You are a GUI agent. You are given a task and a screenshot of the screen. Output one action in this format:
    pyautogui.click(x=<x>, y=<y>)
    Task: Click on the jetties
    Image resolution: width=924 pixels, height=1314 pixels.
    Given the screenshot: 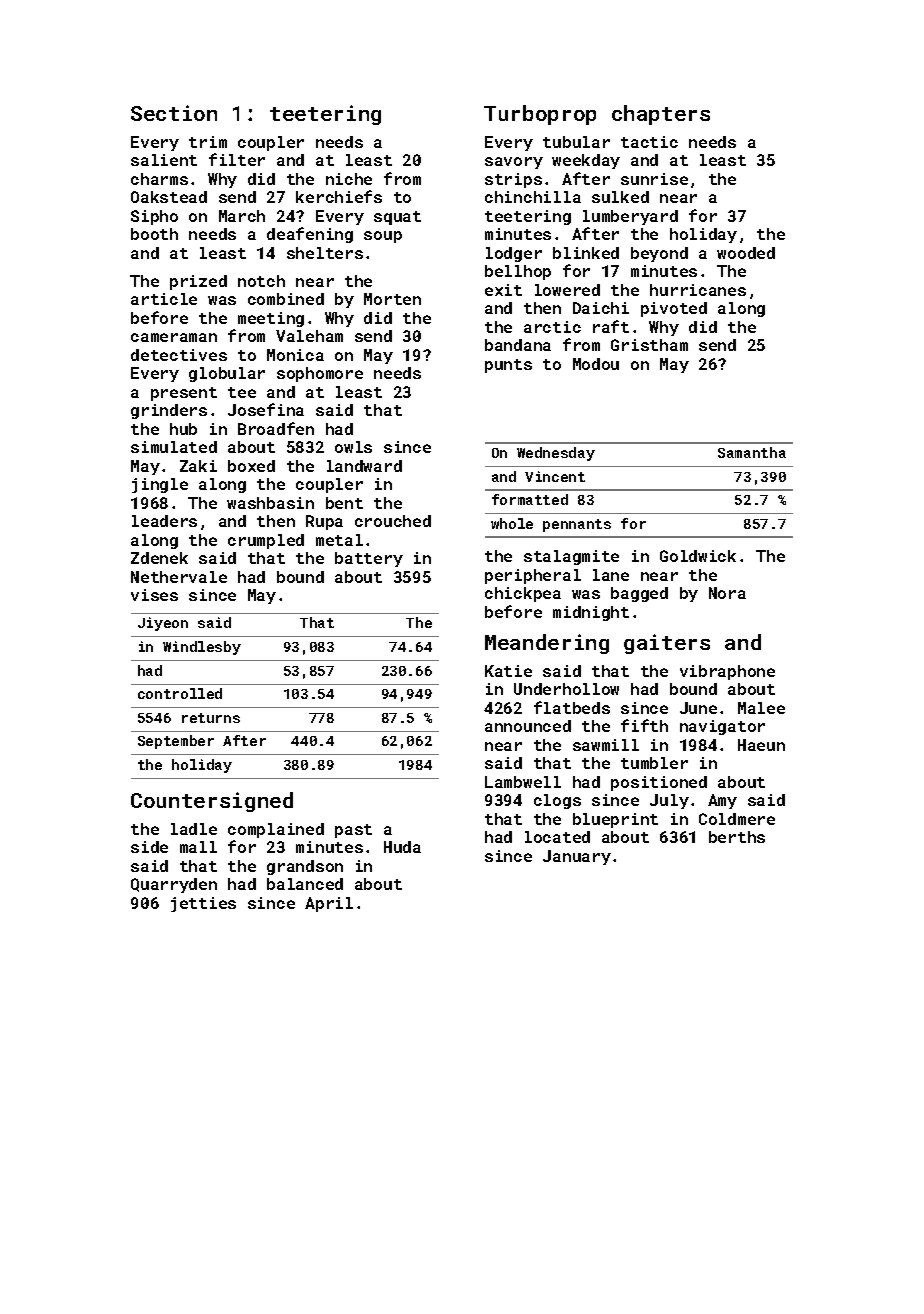 What is the action you would take?
    pyautogui.click(x=203, y=904)
